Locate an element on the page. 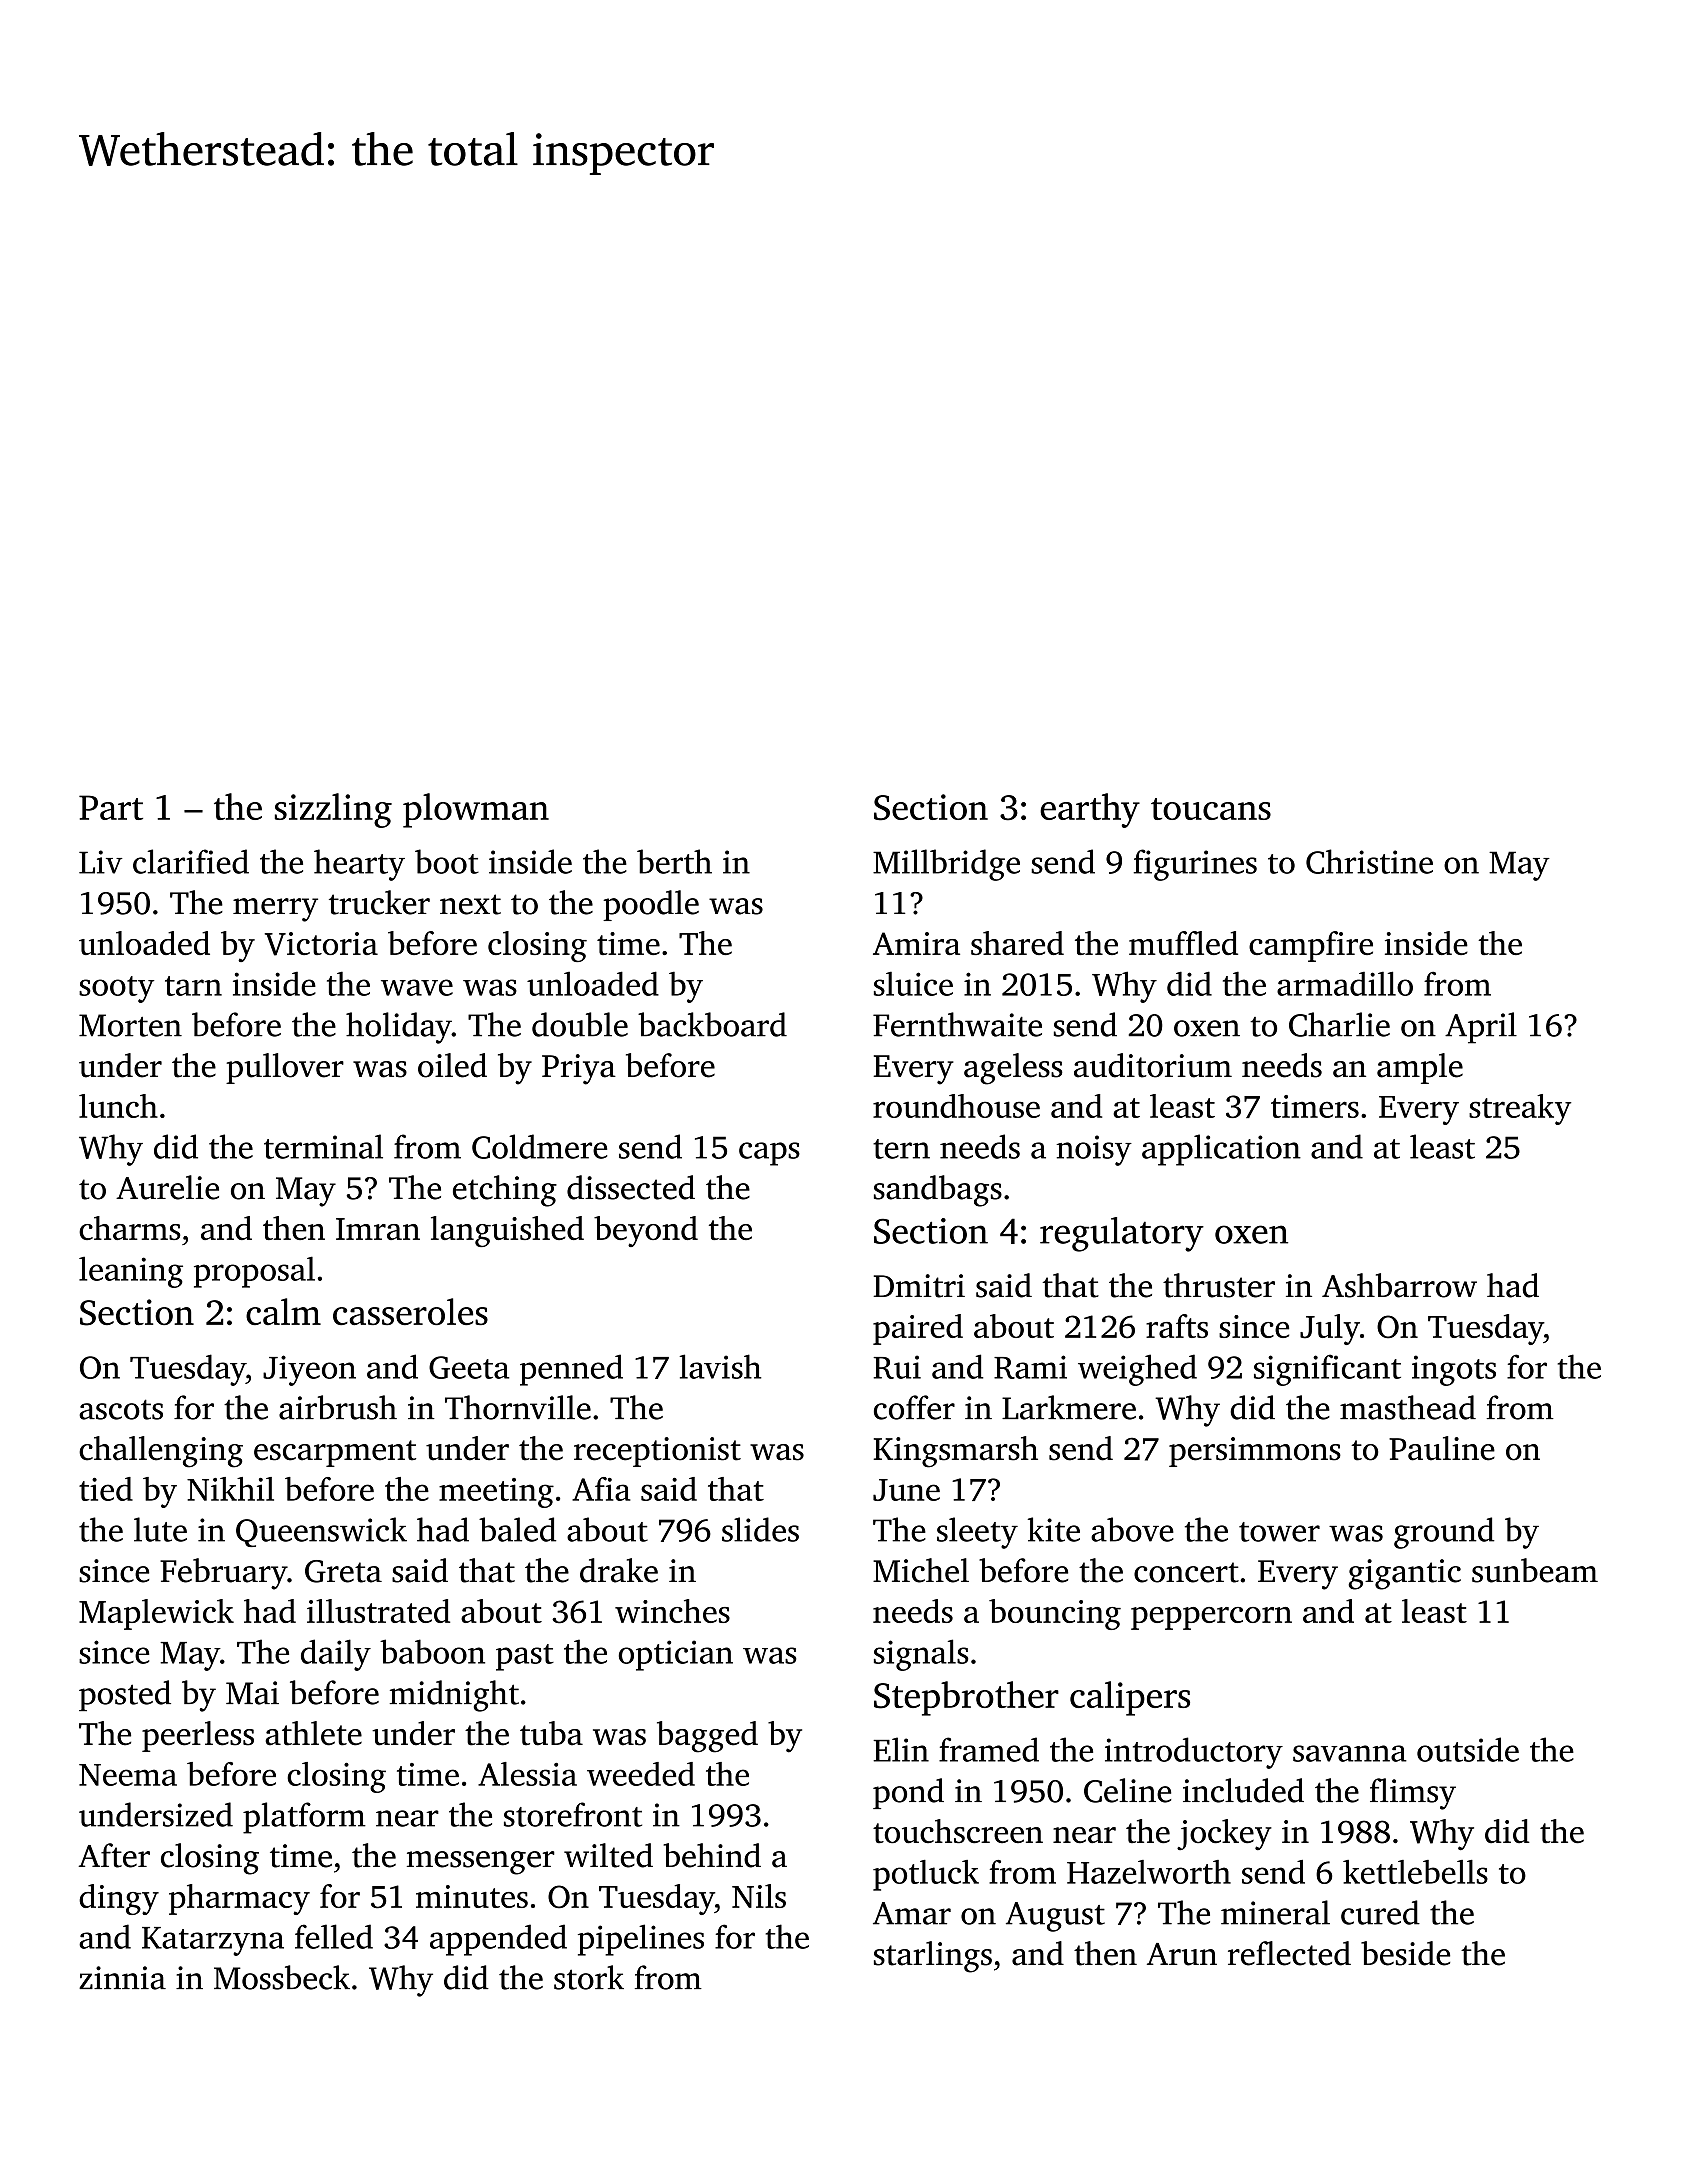 The height and width of the page is (2178, 1683). zinnia is located at coordinates (122, 1978).
